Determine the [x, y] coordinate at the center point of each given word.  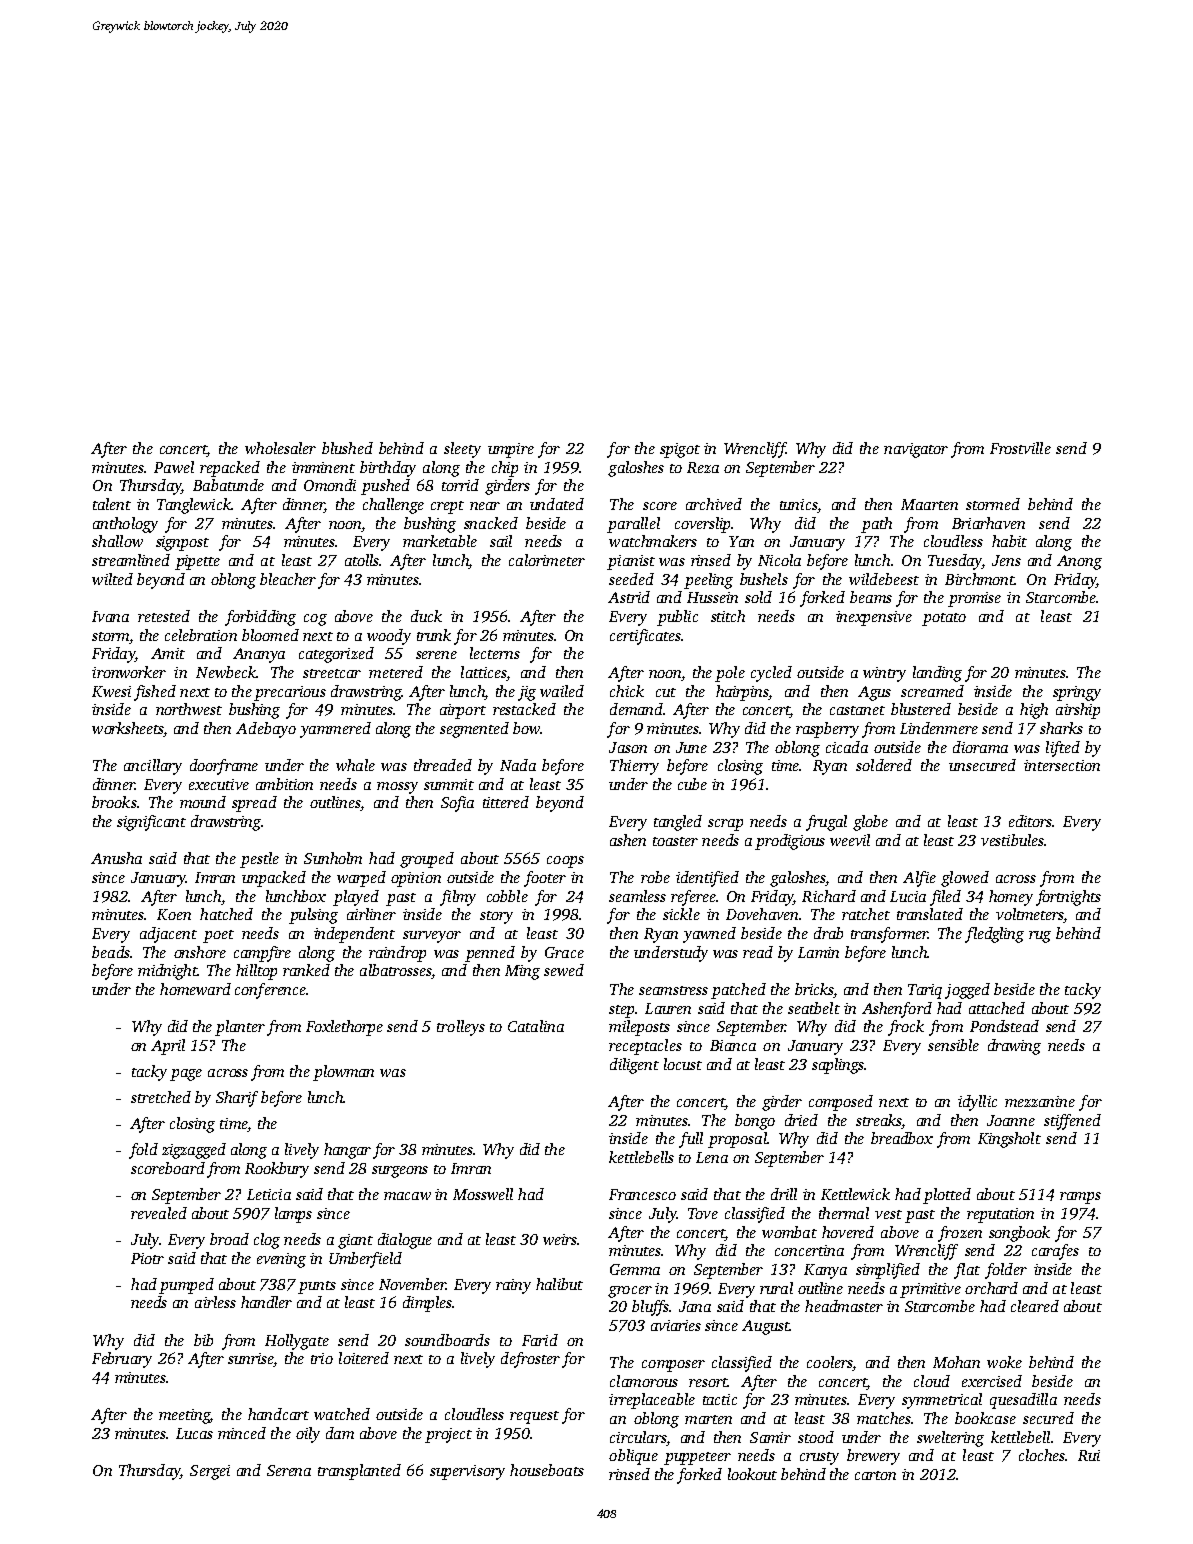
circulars [638, 1437]
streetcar [332, 673]
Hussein [712, 597]
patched [738, 991]
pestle [259, 860]
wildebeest [884, 579]
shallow [117, 541]
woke [1004, 1362]
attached [997, 1008]
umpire [511, 450]
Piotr [147, 1258]
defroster [530, 1360]
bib [203, 1340]
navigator [916, 450]
